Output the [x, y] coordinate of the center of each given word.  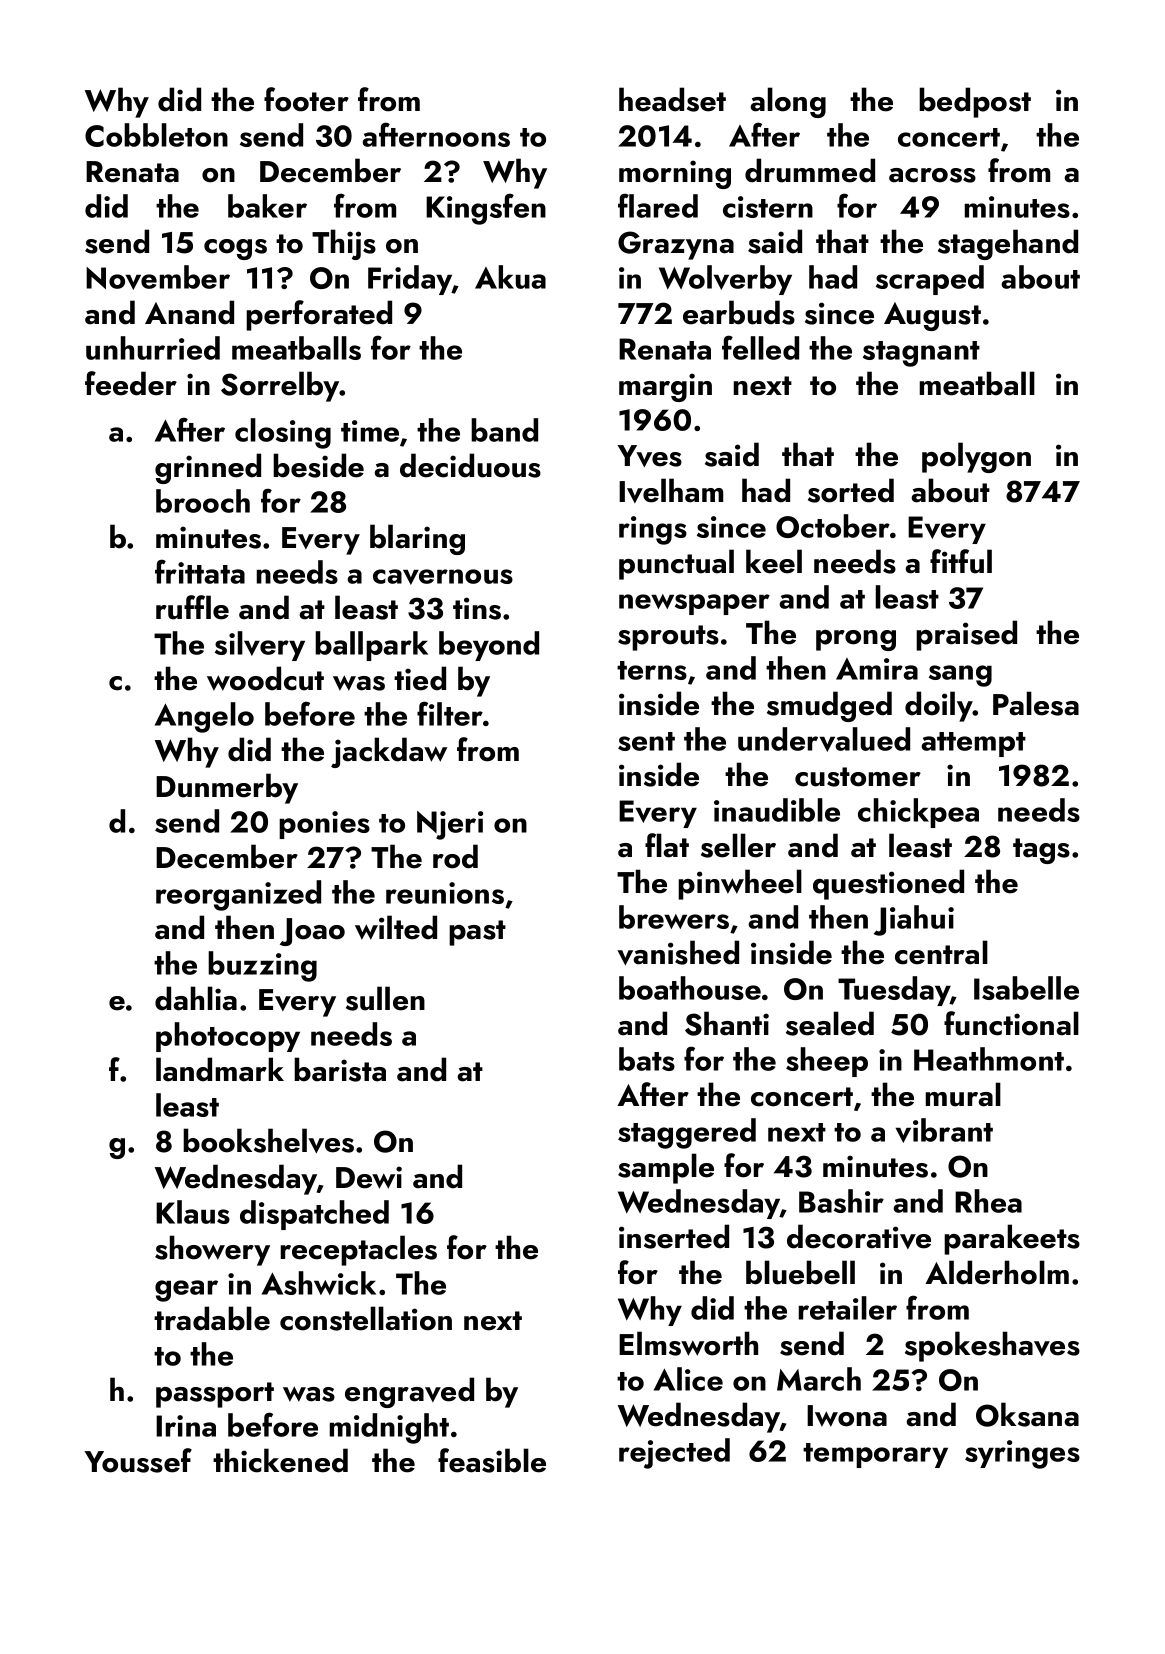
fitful [961, 561]
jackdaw [389, 752]
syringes [1022, 1454]
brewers [674, 917]
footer [306, 99]
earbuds [739, 312]
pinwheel [740, 884]
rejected [674, 1453]
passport [215, 1395]
